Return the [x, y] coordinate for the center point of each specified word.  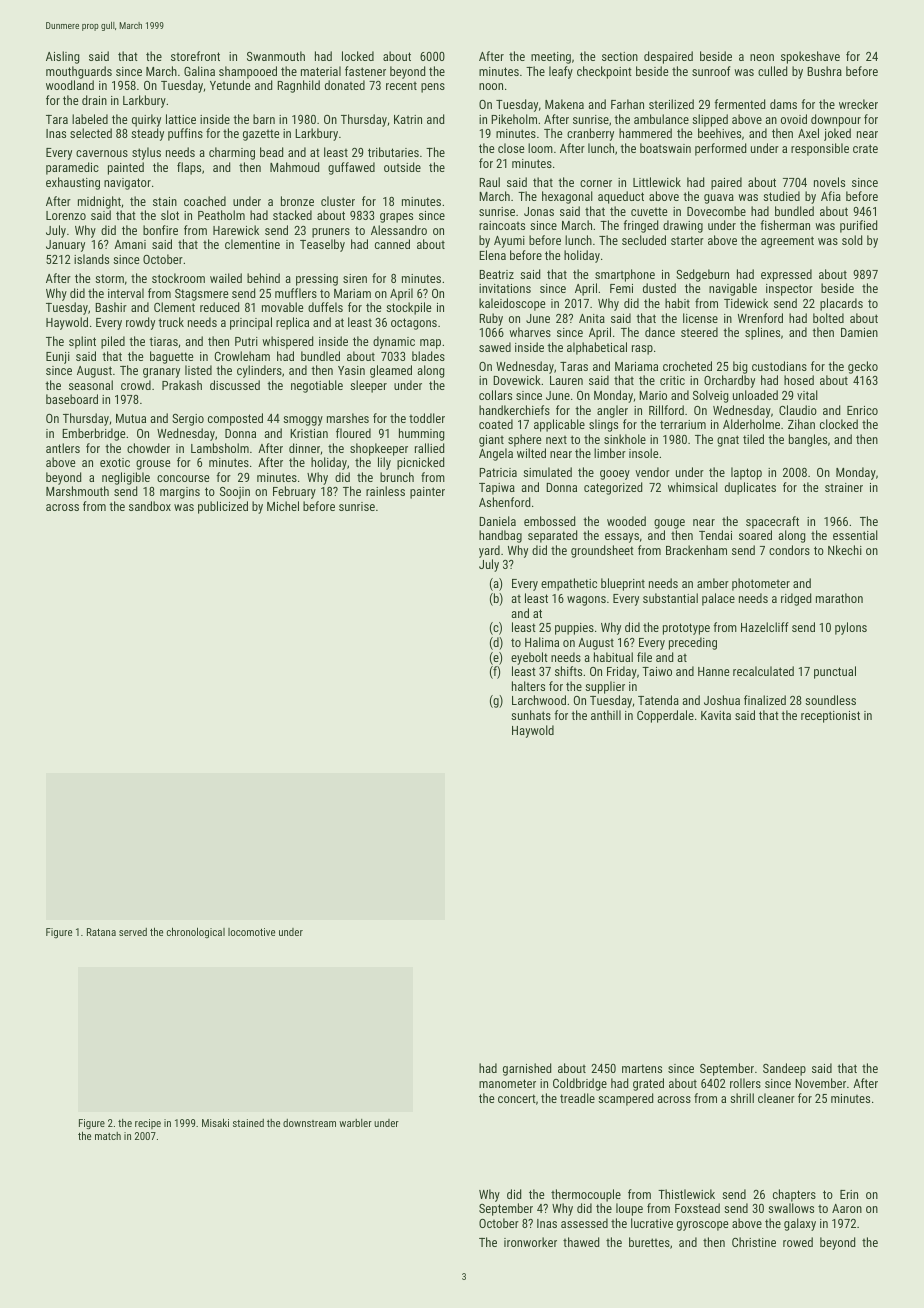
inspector [789, 290]
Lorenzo [66, 215]
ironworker [530, 1242]
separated [552, 536]
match [108, 1136]
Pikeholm [514, 119]
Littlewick [657, 182]
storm [109, 278]
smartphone [625, 275]
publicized [223, 507]
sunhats [531, 715]
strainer [844, 487]
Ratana [101, 932]
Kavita [716, 715]
